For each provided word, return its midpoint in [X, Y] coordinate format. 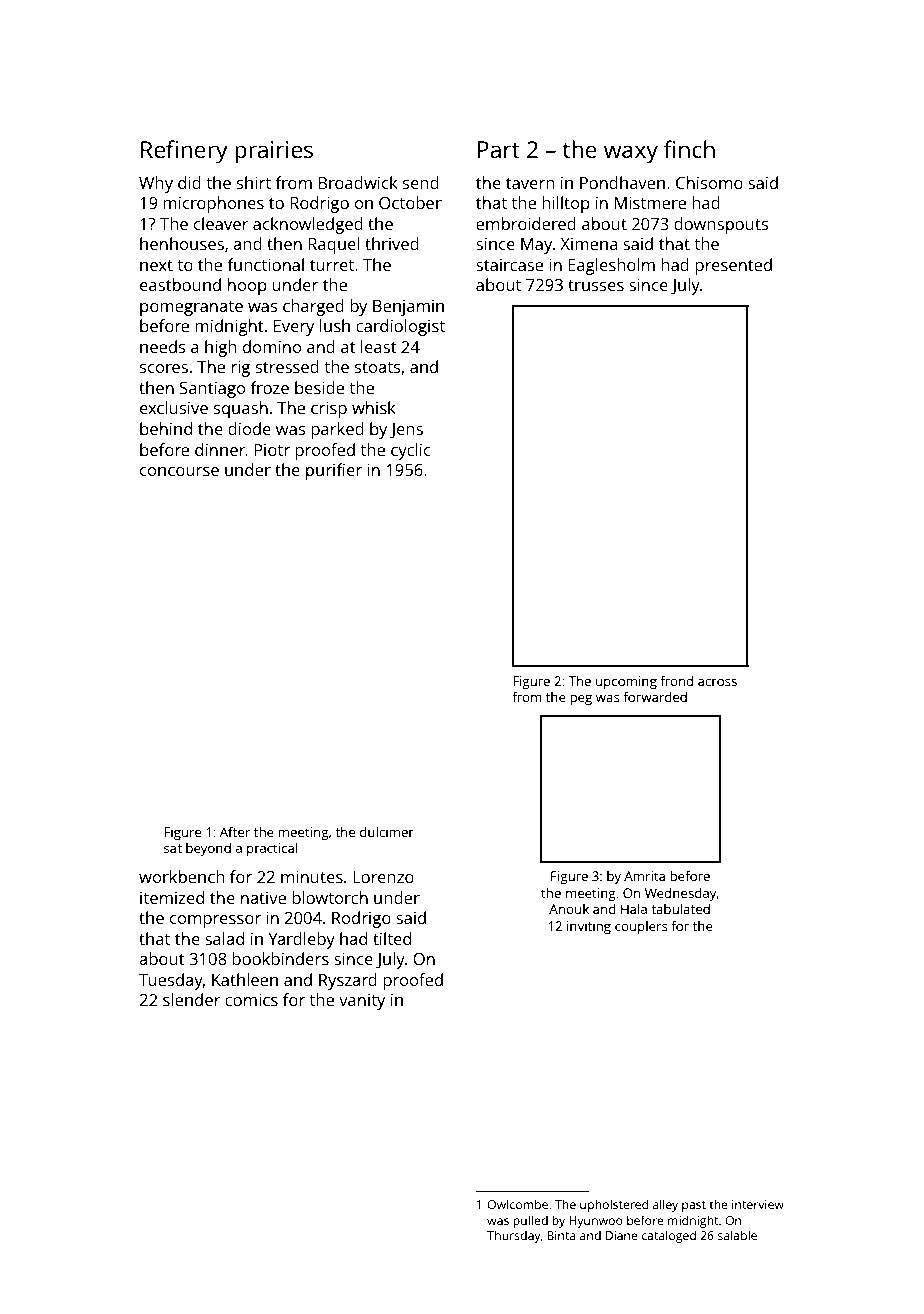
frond [676, 681]
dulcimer [387, 832]
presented [733, 266]
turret [332, 265]
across [717, 682]
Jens [406, 430]
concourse [179, 471]
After [235, 832]
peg [581, 700]
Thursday [514, 1236]
